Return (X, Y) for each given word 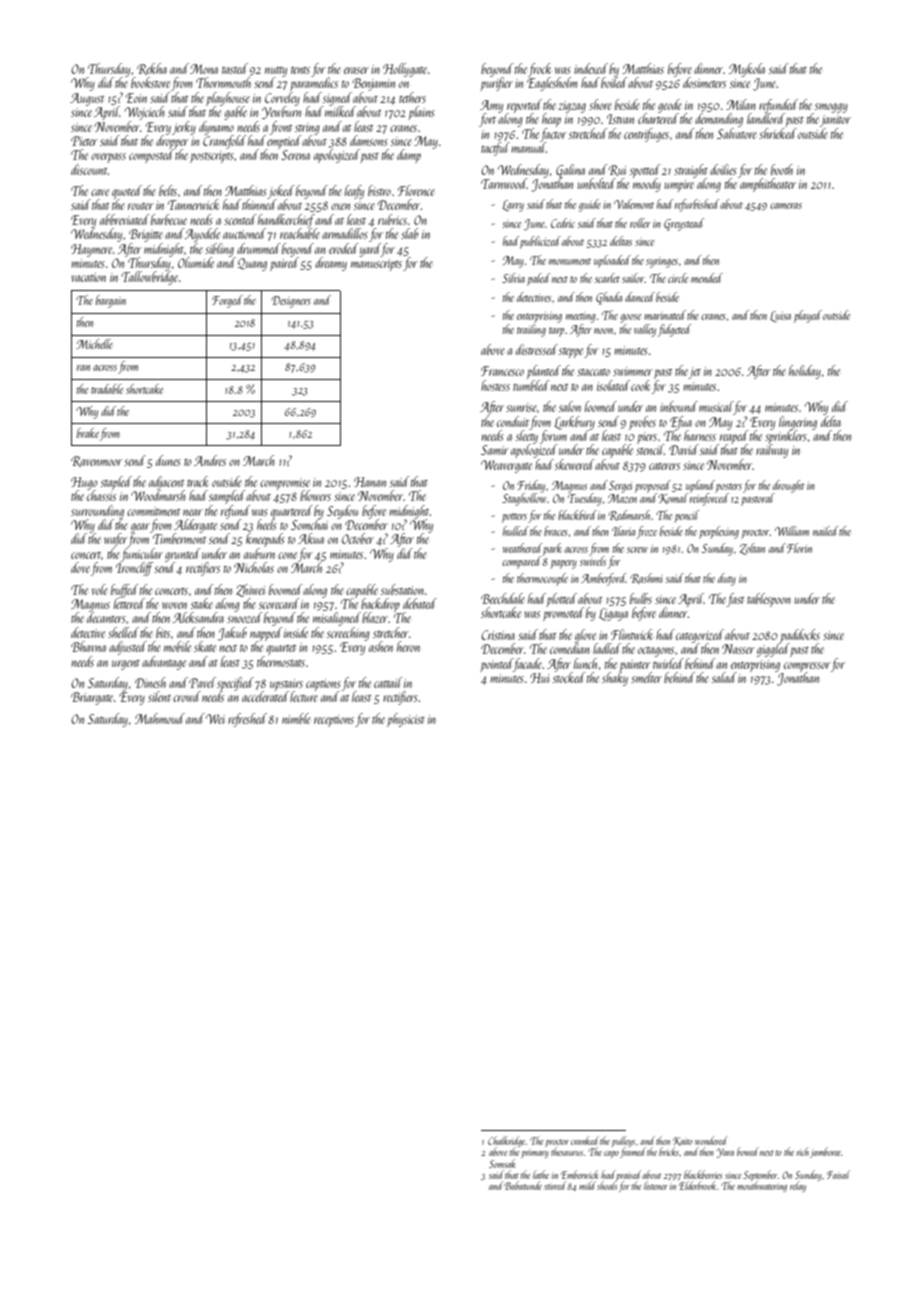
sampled (227, 497)
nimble (296, 718)
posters (728, 488)
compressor (807, 667)
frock (539, 70)
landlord (766, 118)
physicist (406, 720)
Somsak (502, 1163)
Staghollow (524, 499)
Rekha (152, 69)
